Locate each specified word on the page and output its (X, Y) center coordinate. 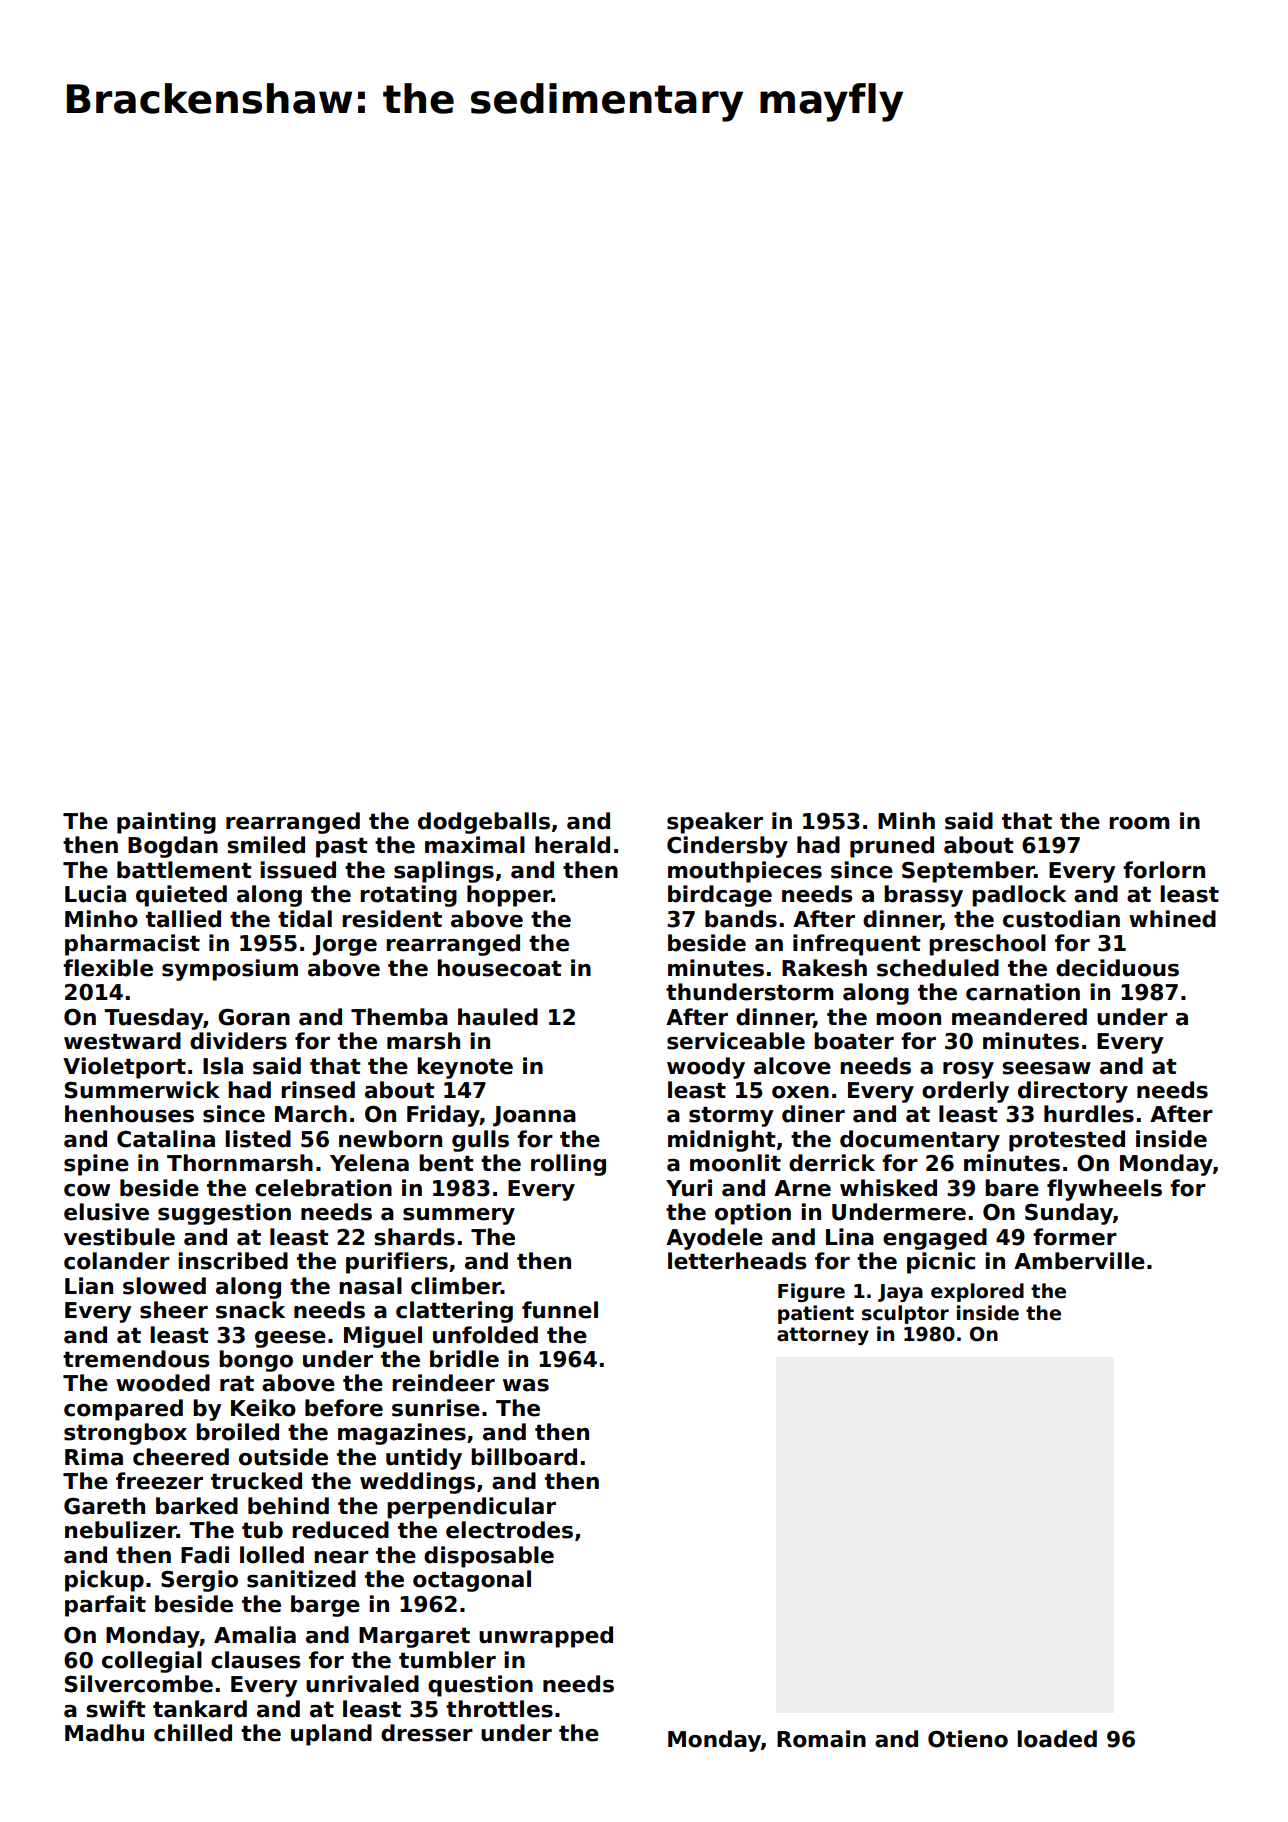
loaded (1057, 1739)
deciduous (1117, 968)
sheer (174, 1310)
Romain (821, 1739)
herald (572, 845)
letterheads (737, 1261)
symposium (230, 970)
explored (977, 1292)
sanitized (301, 1579)
